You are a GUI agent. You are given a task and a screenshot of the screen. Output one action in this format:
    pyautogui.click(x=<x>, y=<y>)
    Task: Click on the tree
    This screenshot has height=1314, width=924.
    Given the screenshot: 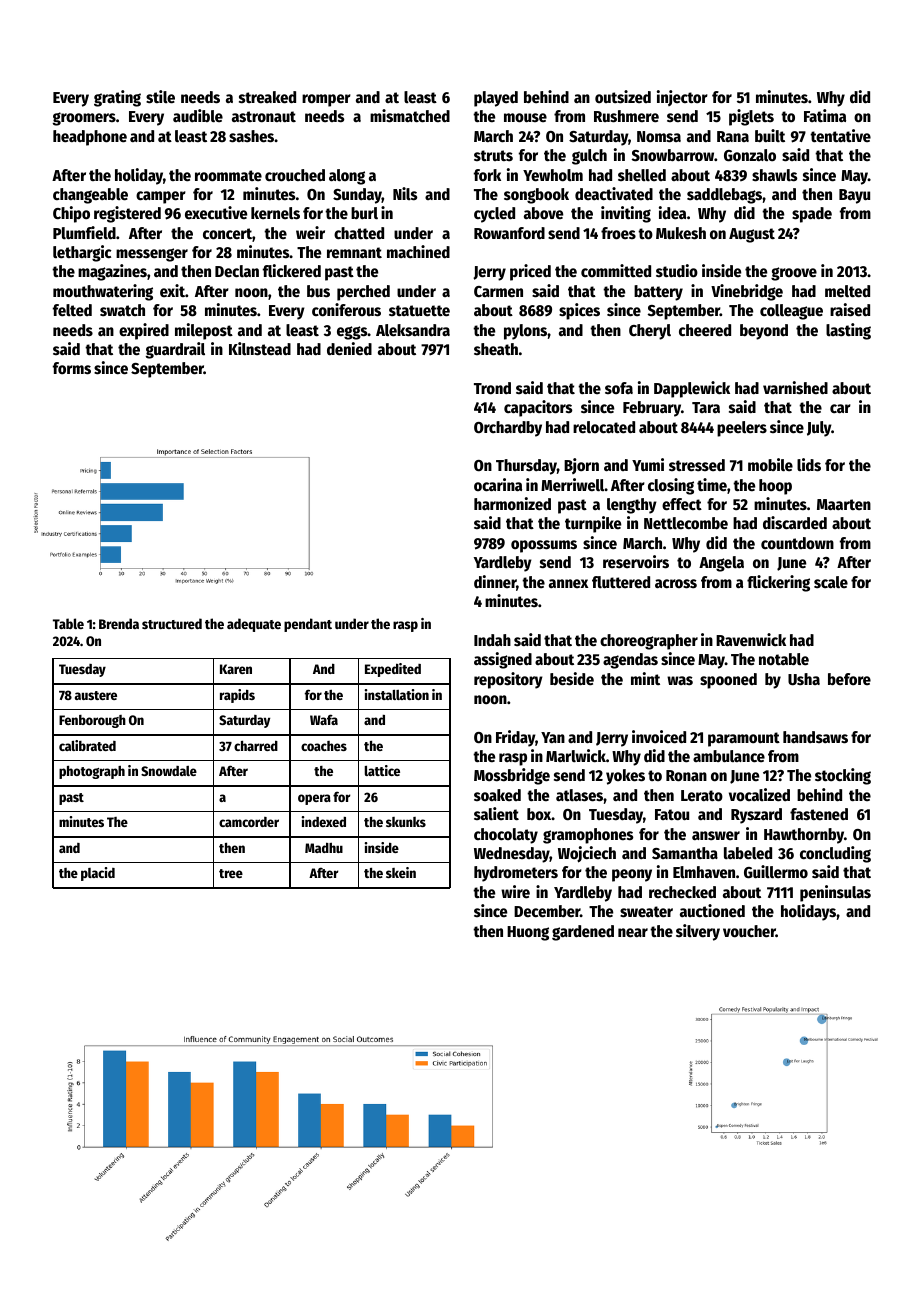 What is the action you would take?
    pyautogui.click(x=231, y=873)
